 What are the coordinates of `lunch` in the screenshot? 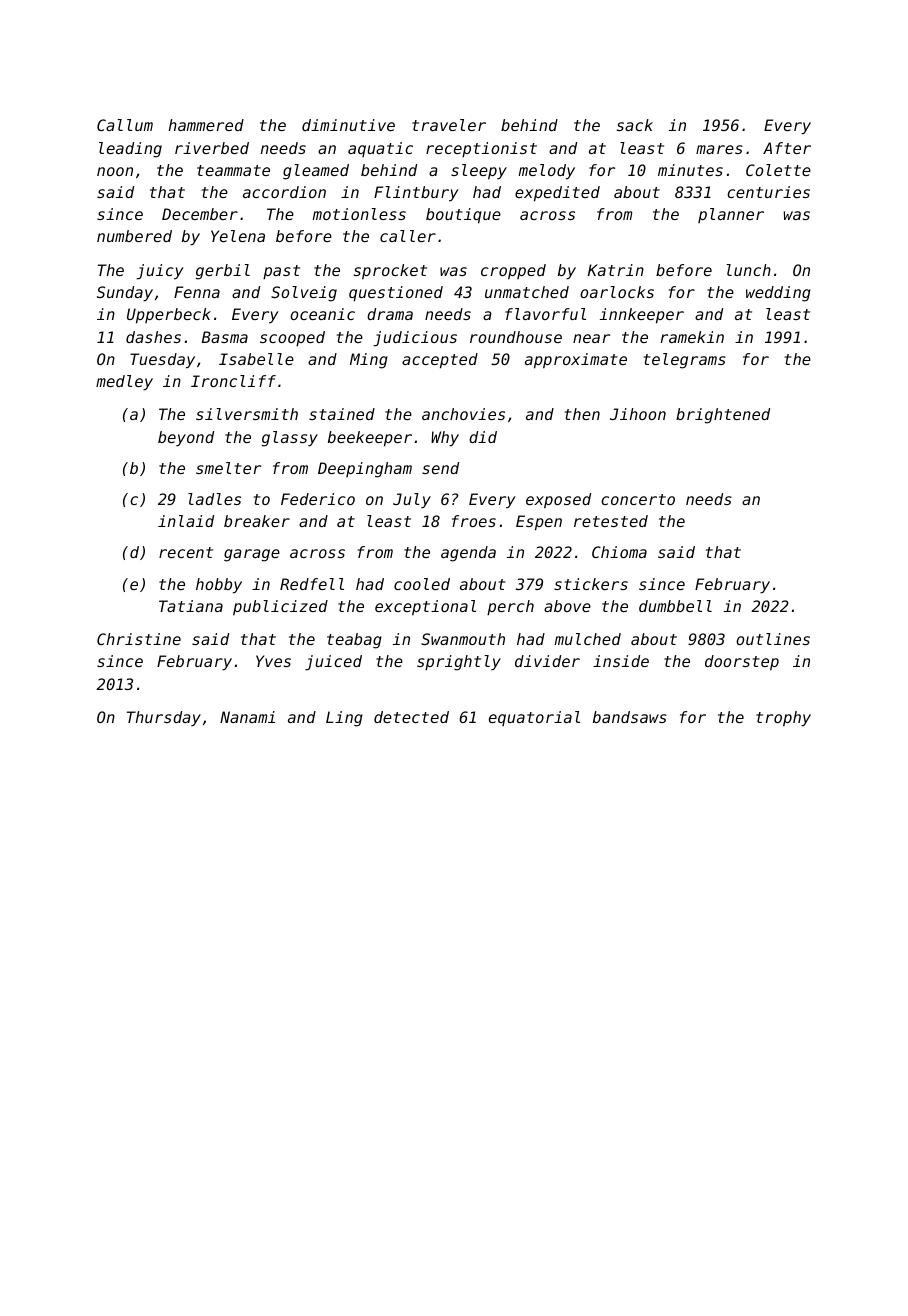 It's located at (748, 270).
